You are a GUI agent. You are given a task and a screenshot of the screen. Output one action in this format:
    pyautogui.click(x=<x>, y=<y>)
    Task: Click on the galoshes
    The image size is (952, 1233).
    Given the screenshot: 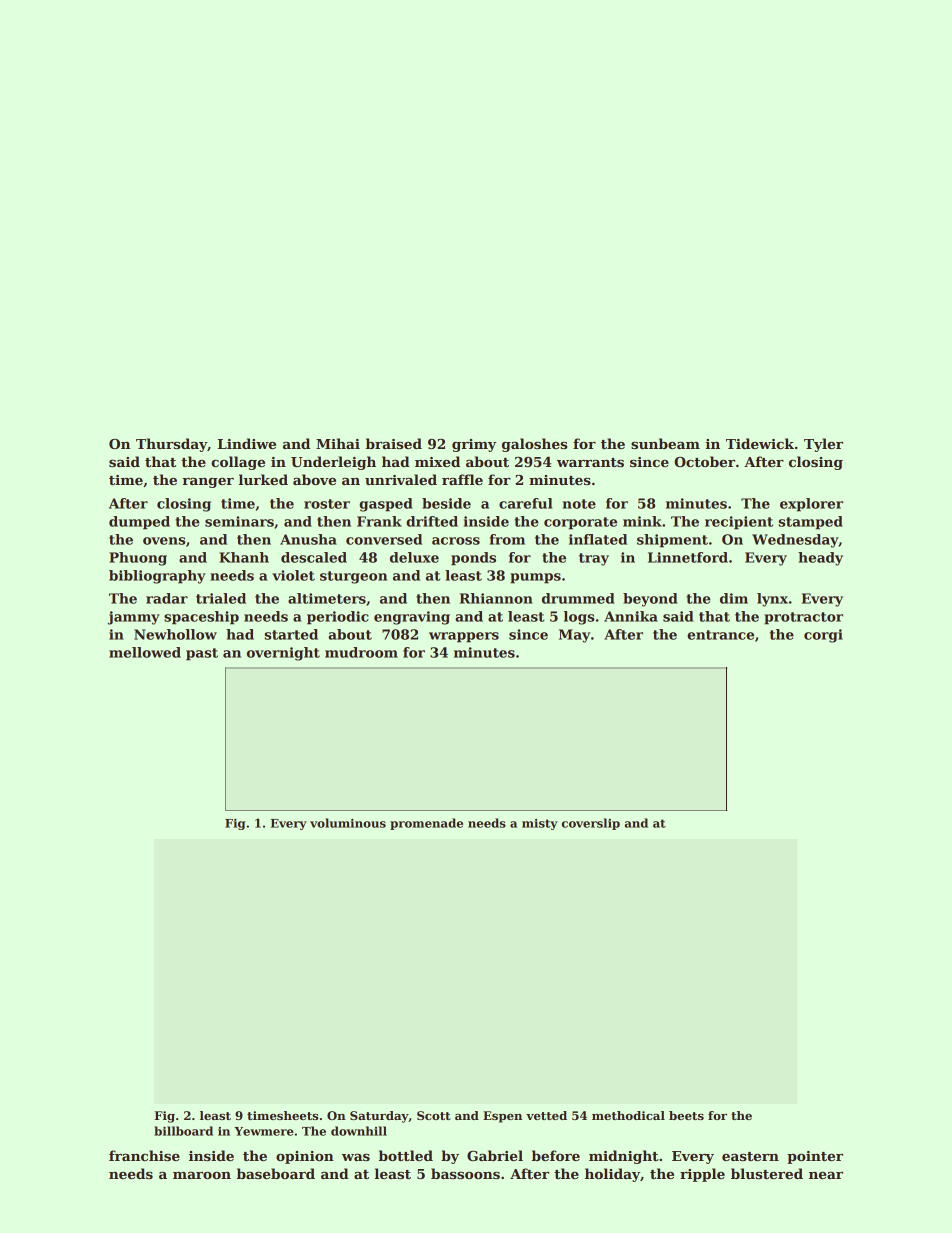 What is the action you would take?
    pyautogui.click(x=534, y=445)
